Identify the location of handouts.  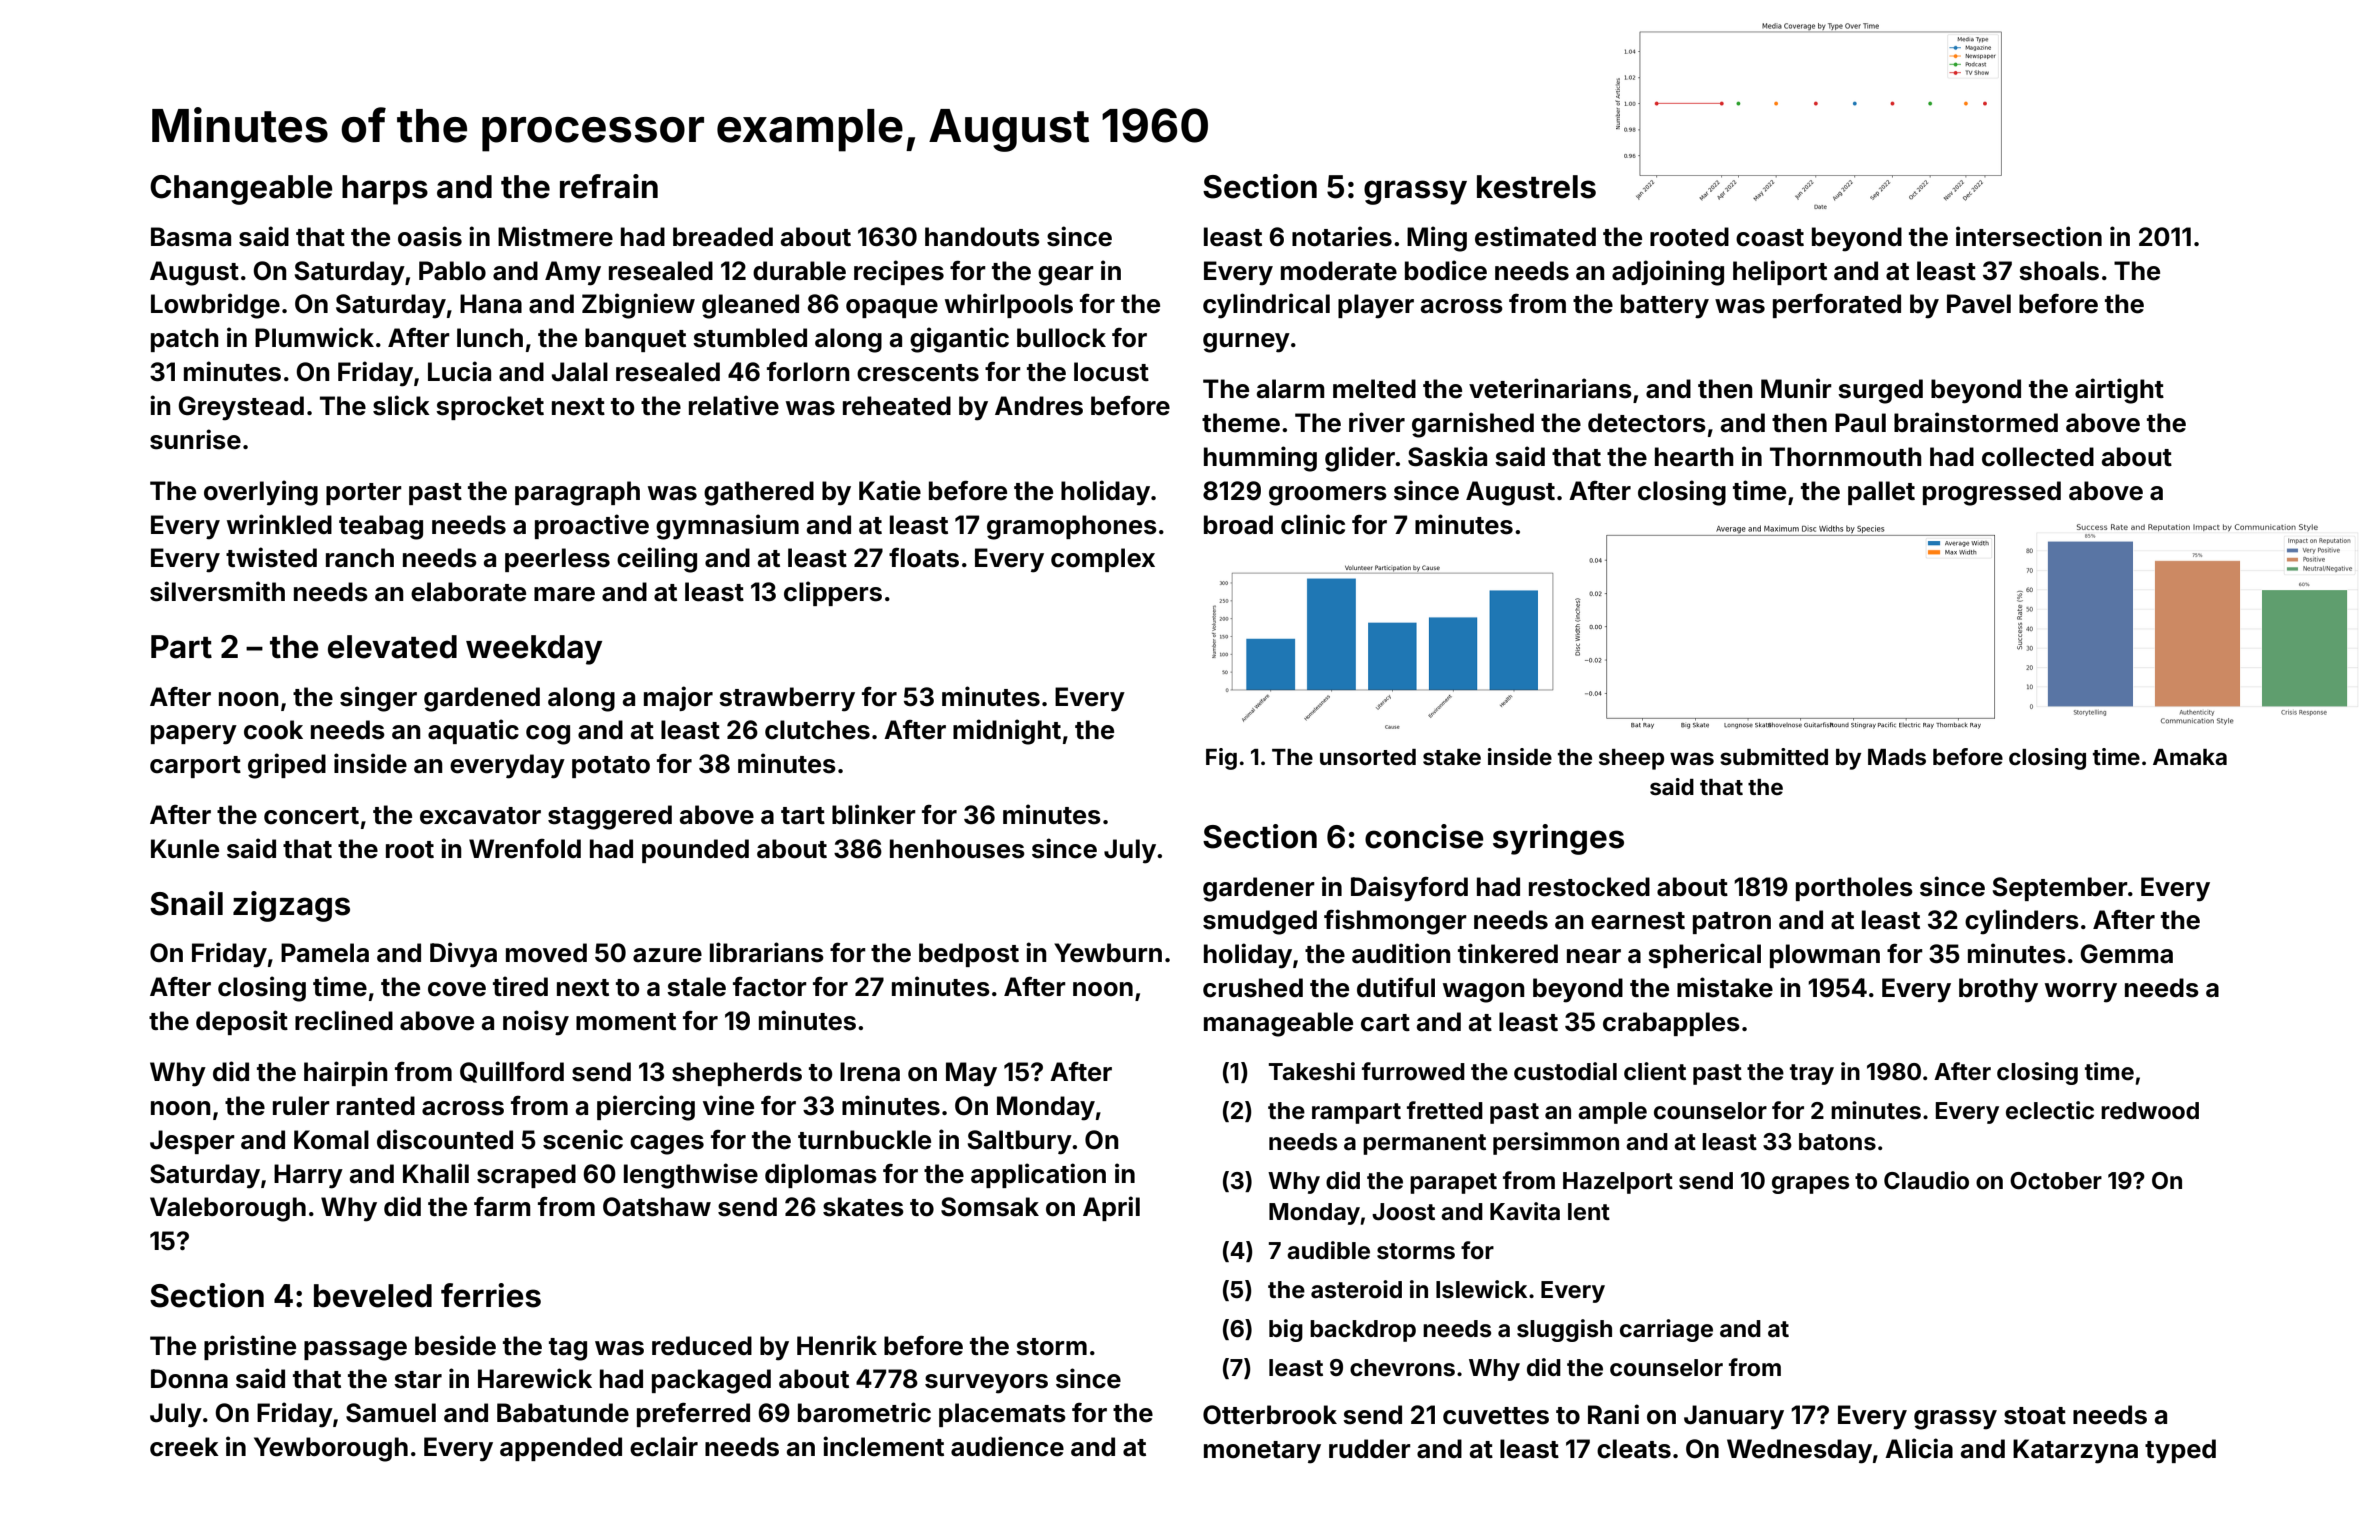
(982, 237).
